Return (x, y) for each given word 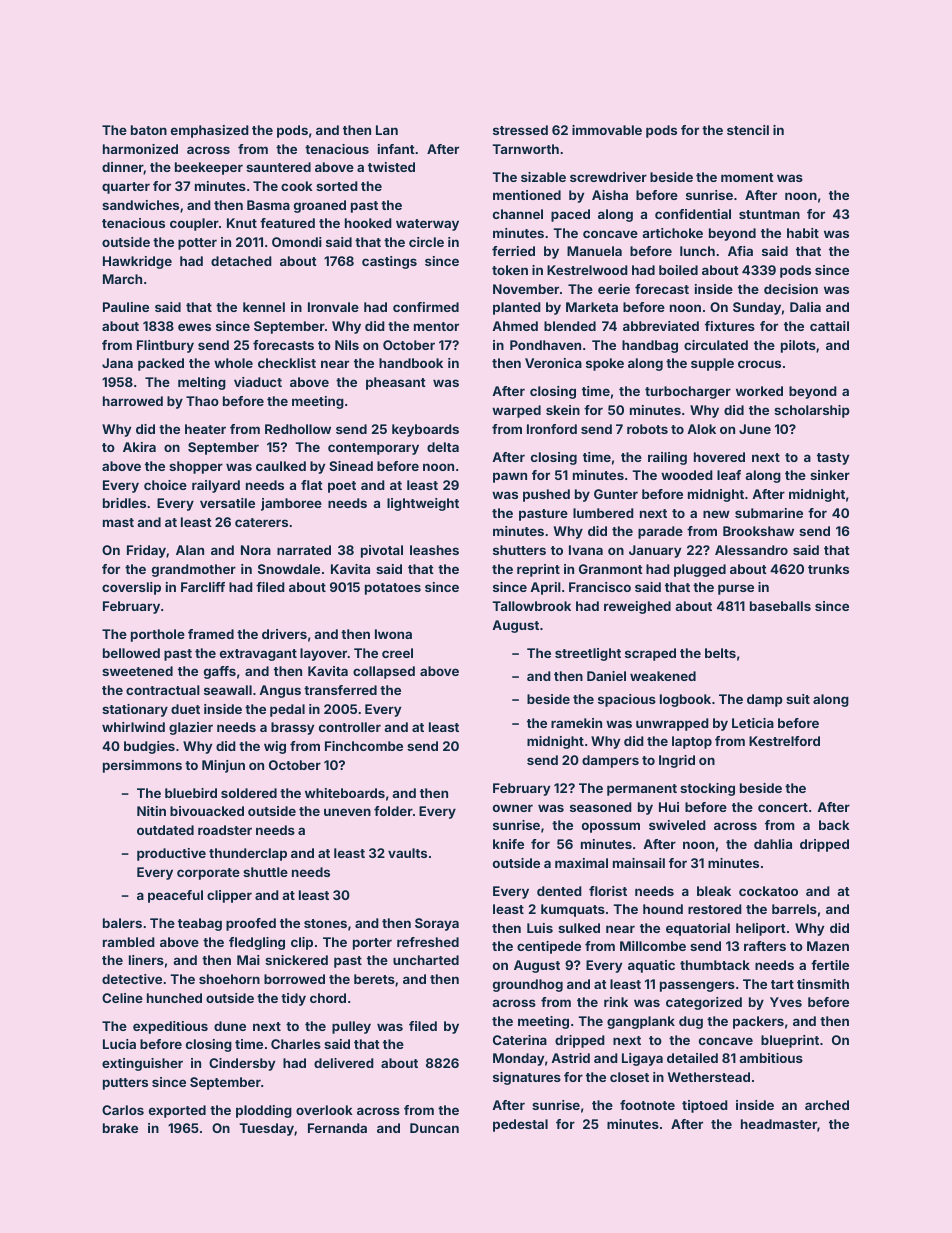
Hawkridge (137, 262)
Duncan (434, 1128)
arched (827, 1105)
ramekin (576, 723)
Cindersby (242, 1064)
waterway (427, 225)
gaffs (220, 672)
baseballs (780, 606)
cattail (829, 326)
